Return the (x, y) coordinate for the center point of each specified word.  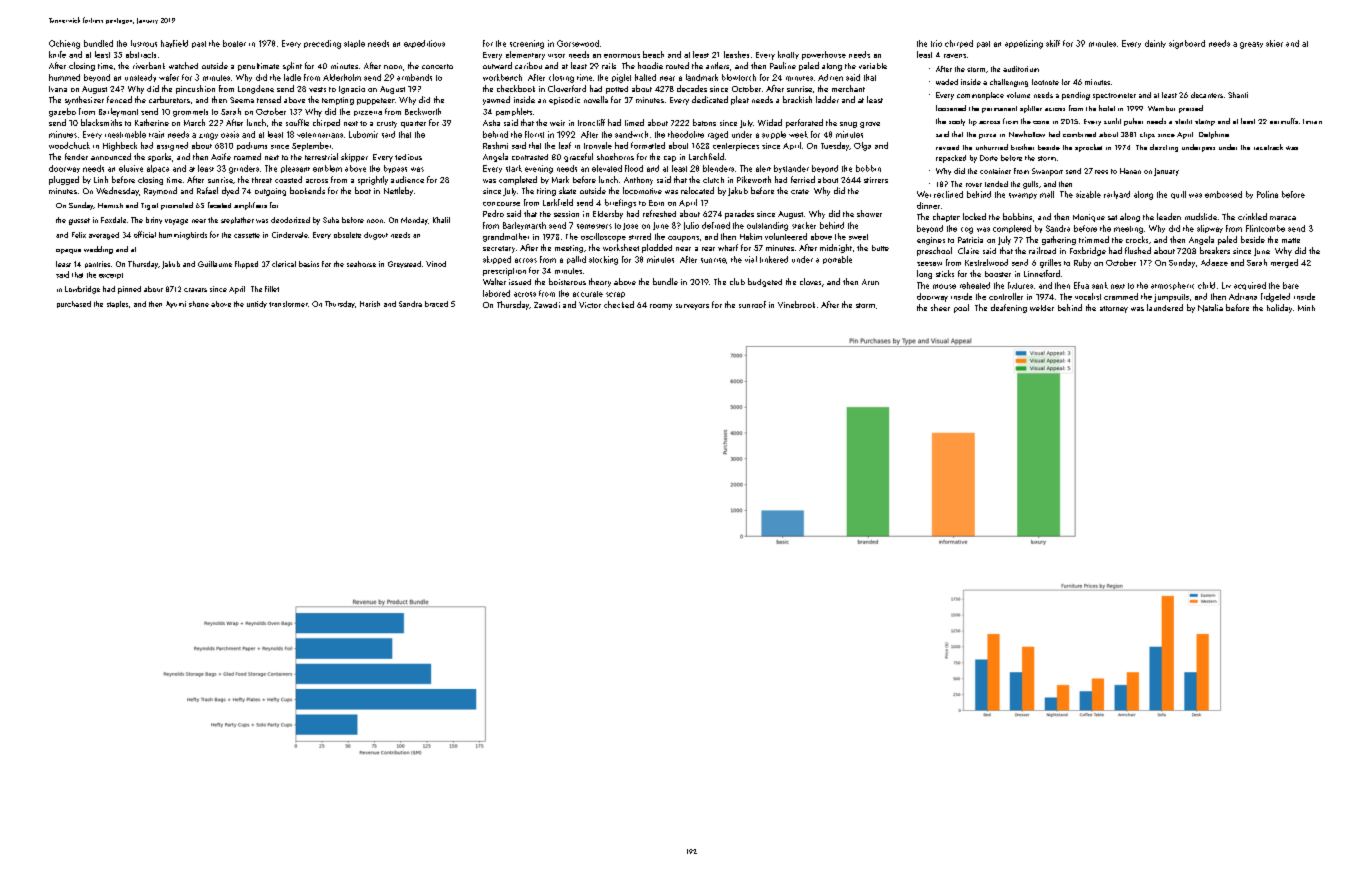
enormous (622, 56)
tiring (546, 192)
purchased (74, 304)
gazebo (62, 112)
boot (363, 190)
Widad (770, 122)
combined (1079, 134)
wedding (98, 250)
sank (1100, 285)
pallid (576, 260)
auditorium (1021, 69)
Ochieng (64, 44)
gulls (1030, 185)
